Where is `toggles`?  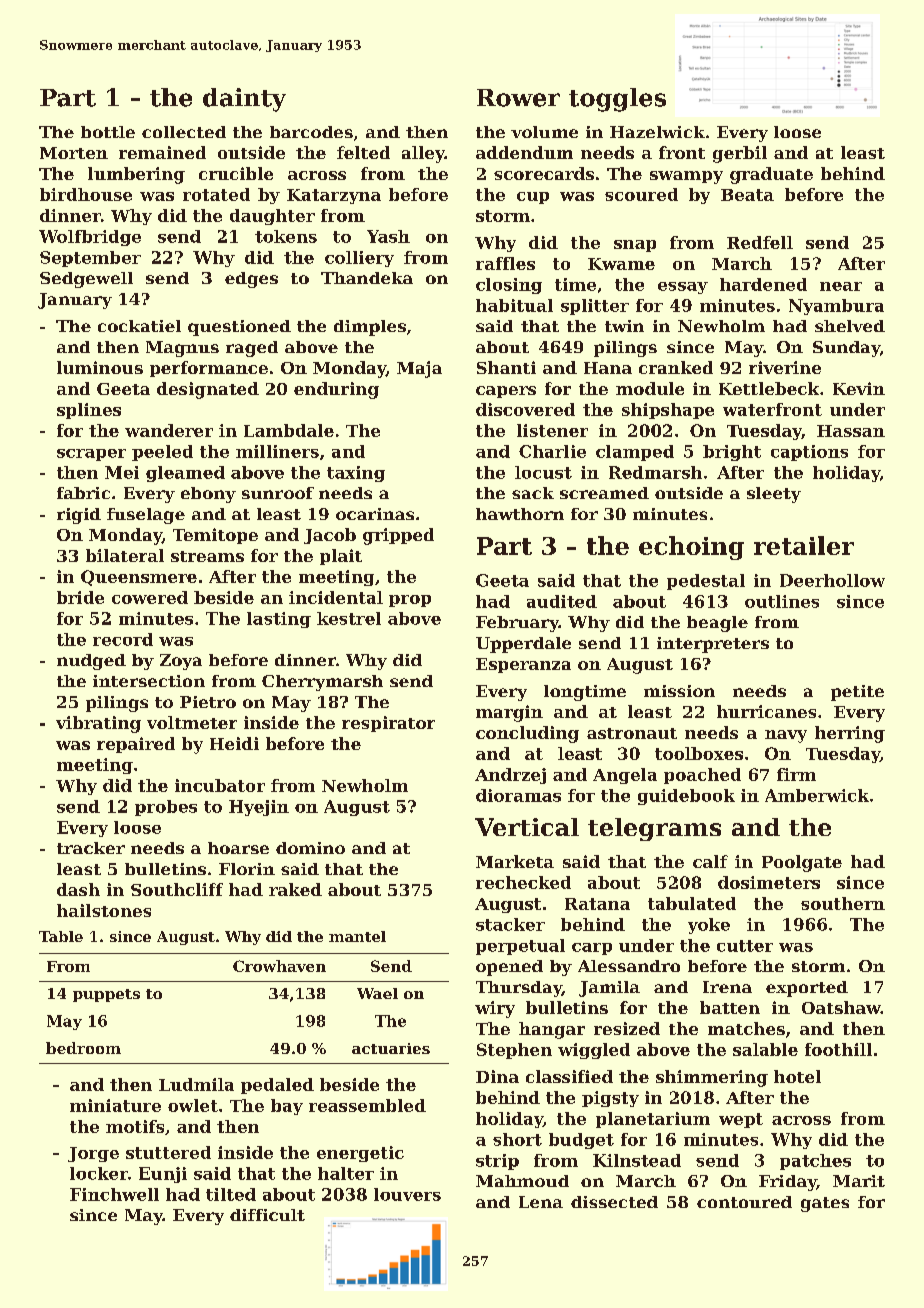
toggles is located at coordinates (617, 100).
